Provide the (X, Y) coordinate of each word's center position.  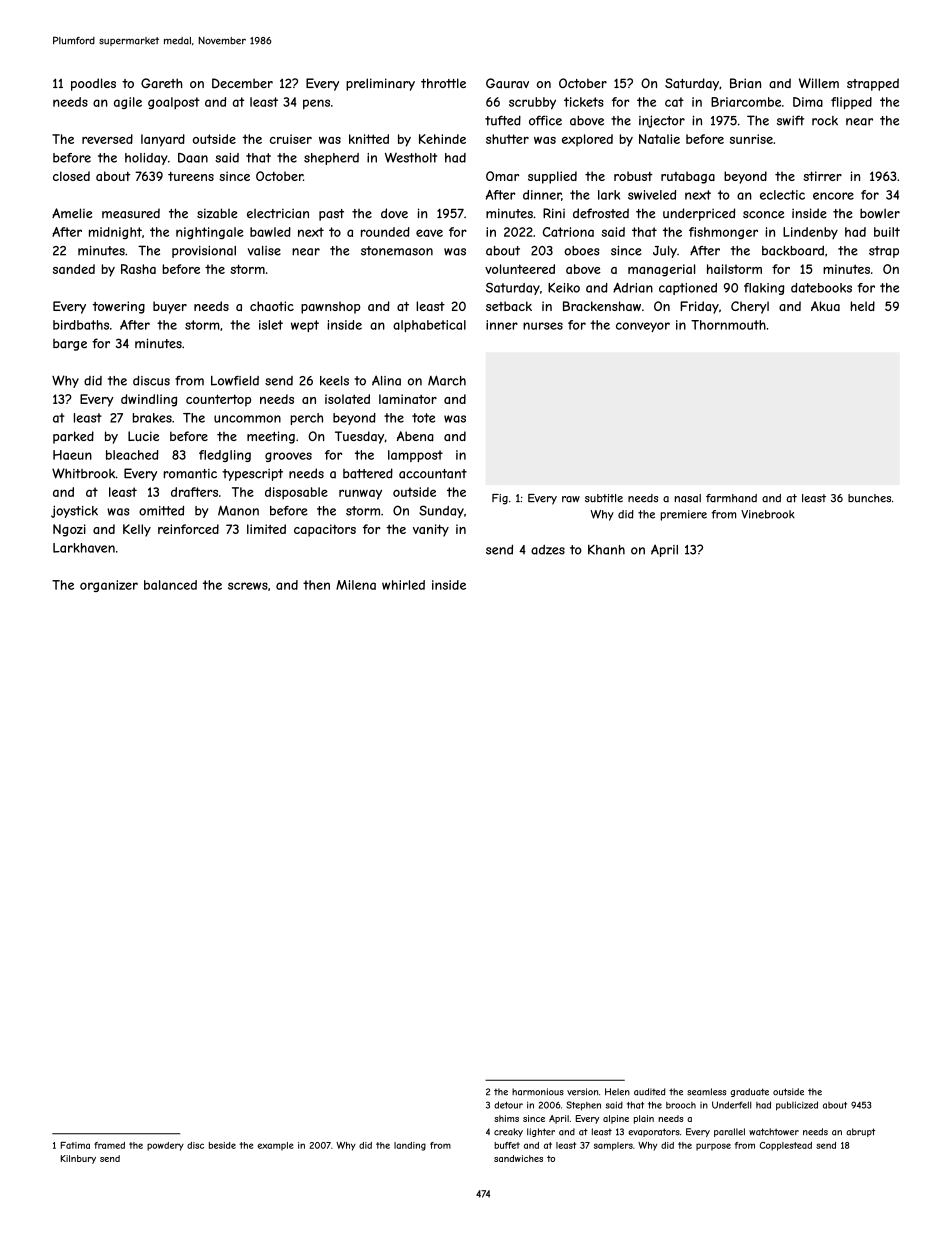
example (275, 1146)
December (242, 83)
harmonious (538, 1092)
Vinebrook (768, 514)
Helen (617, 1092)
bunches (869, 498)
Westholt (411, 157)
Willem (819, 83)
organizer (109, 586)
